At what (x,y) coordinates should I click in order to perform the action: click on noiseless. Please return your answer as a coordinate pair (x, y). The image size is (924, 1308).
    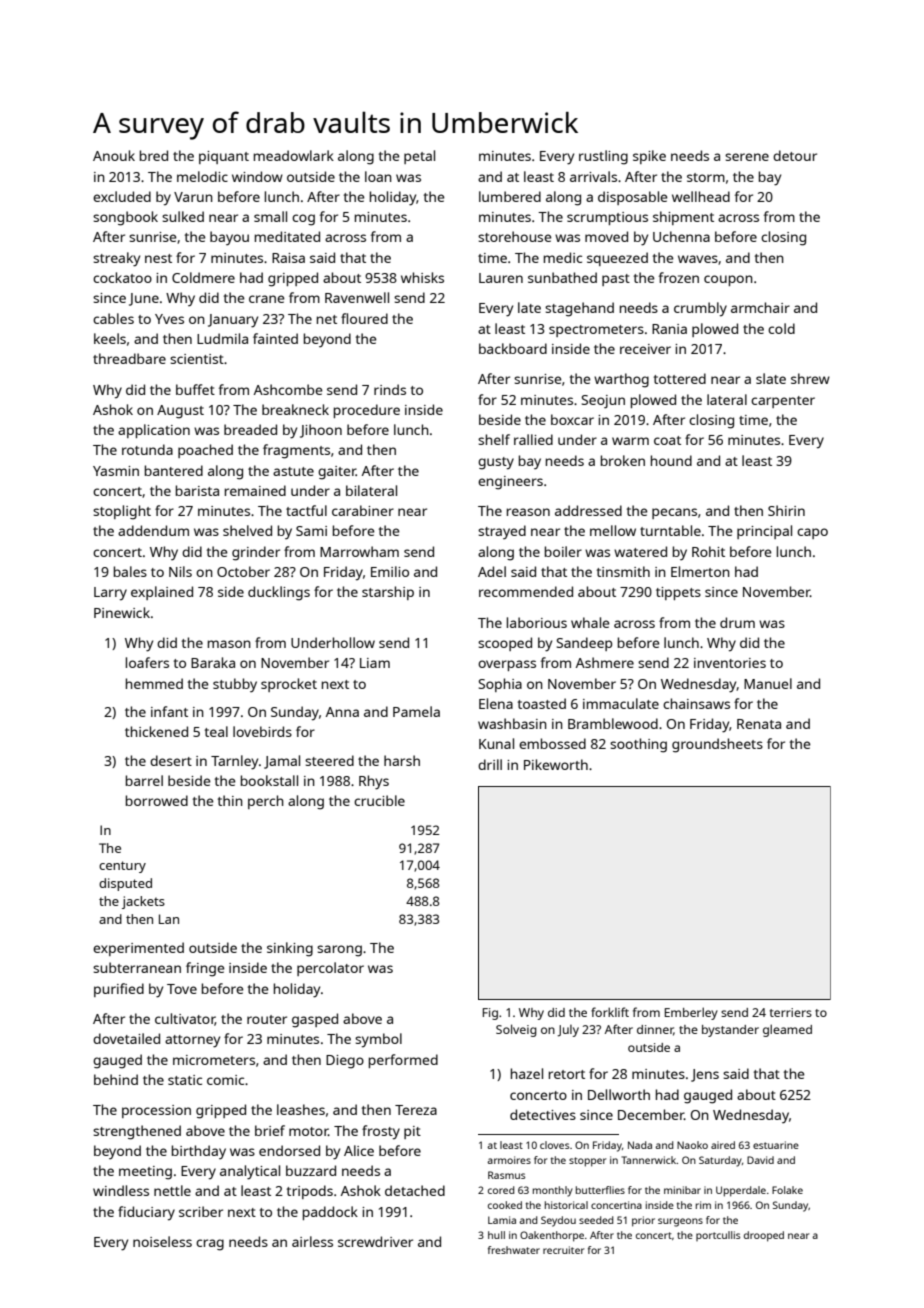
    Looking at the image, I should click on (162, 1241).
